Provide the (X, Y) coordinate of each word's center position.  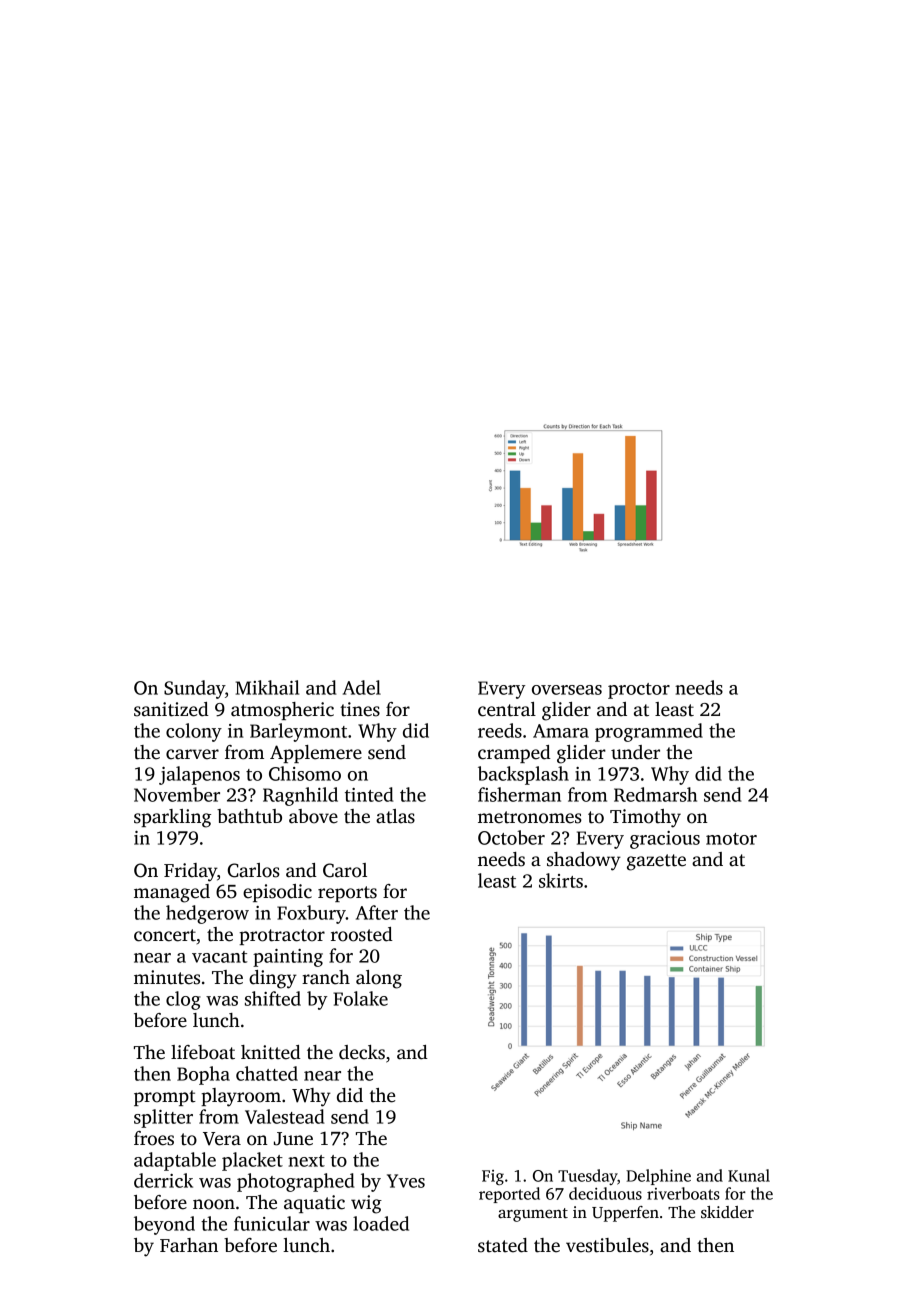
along (379, 979)
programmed (649, 732)
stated (503, 1245)
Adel (362, 687)
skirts (561, 880)
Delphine (658, 1177)
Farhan (189, 1245)
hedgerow (207, 914)
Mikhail (267, 687)
